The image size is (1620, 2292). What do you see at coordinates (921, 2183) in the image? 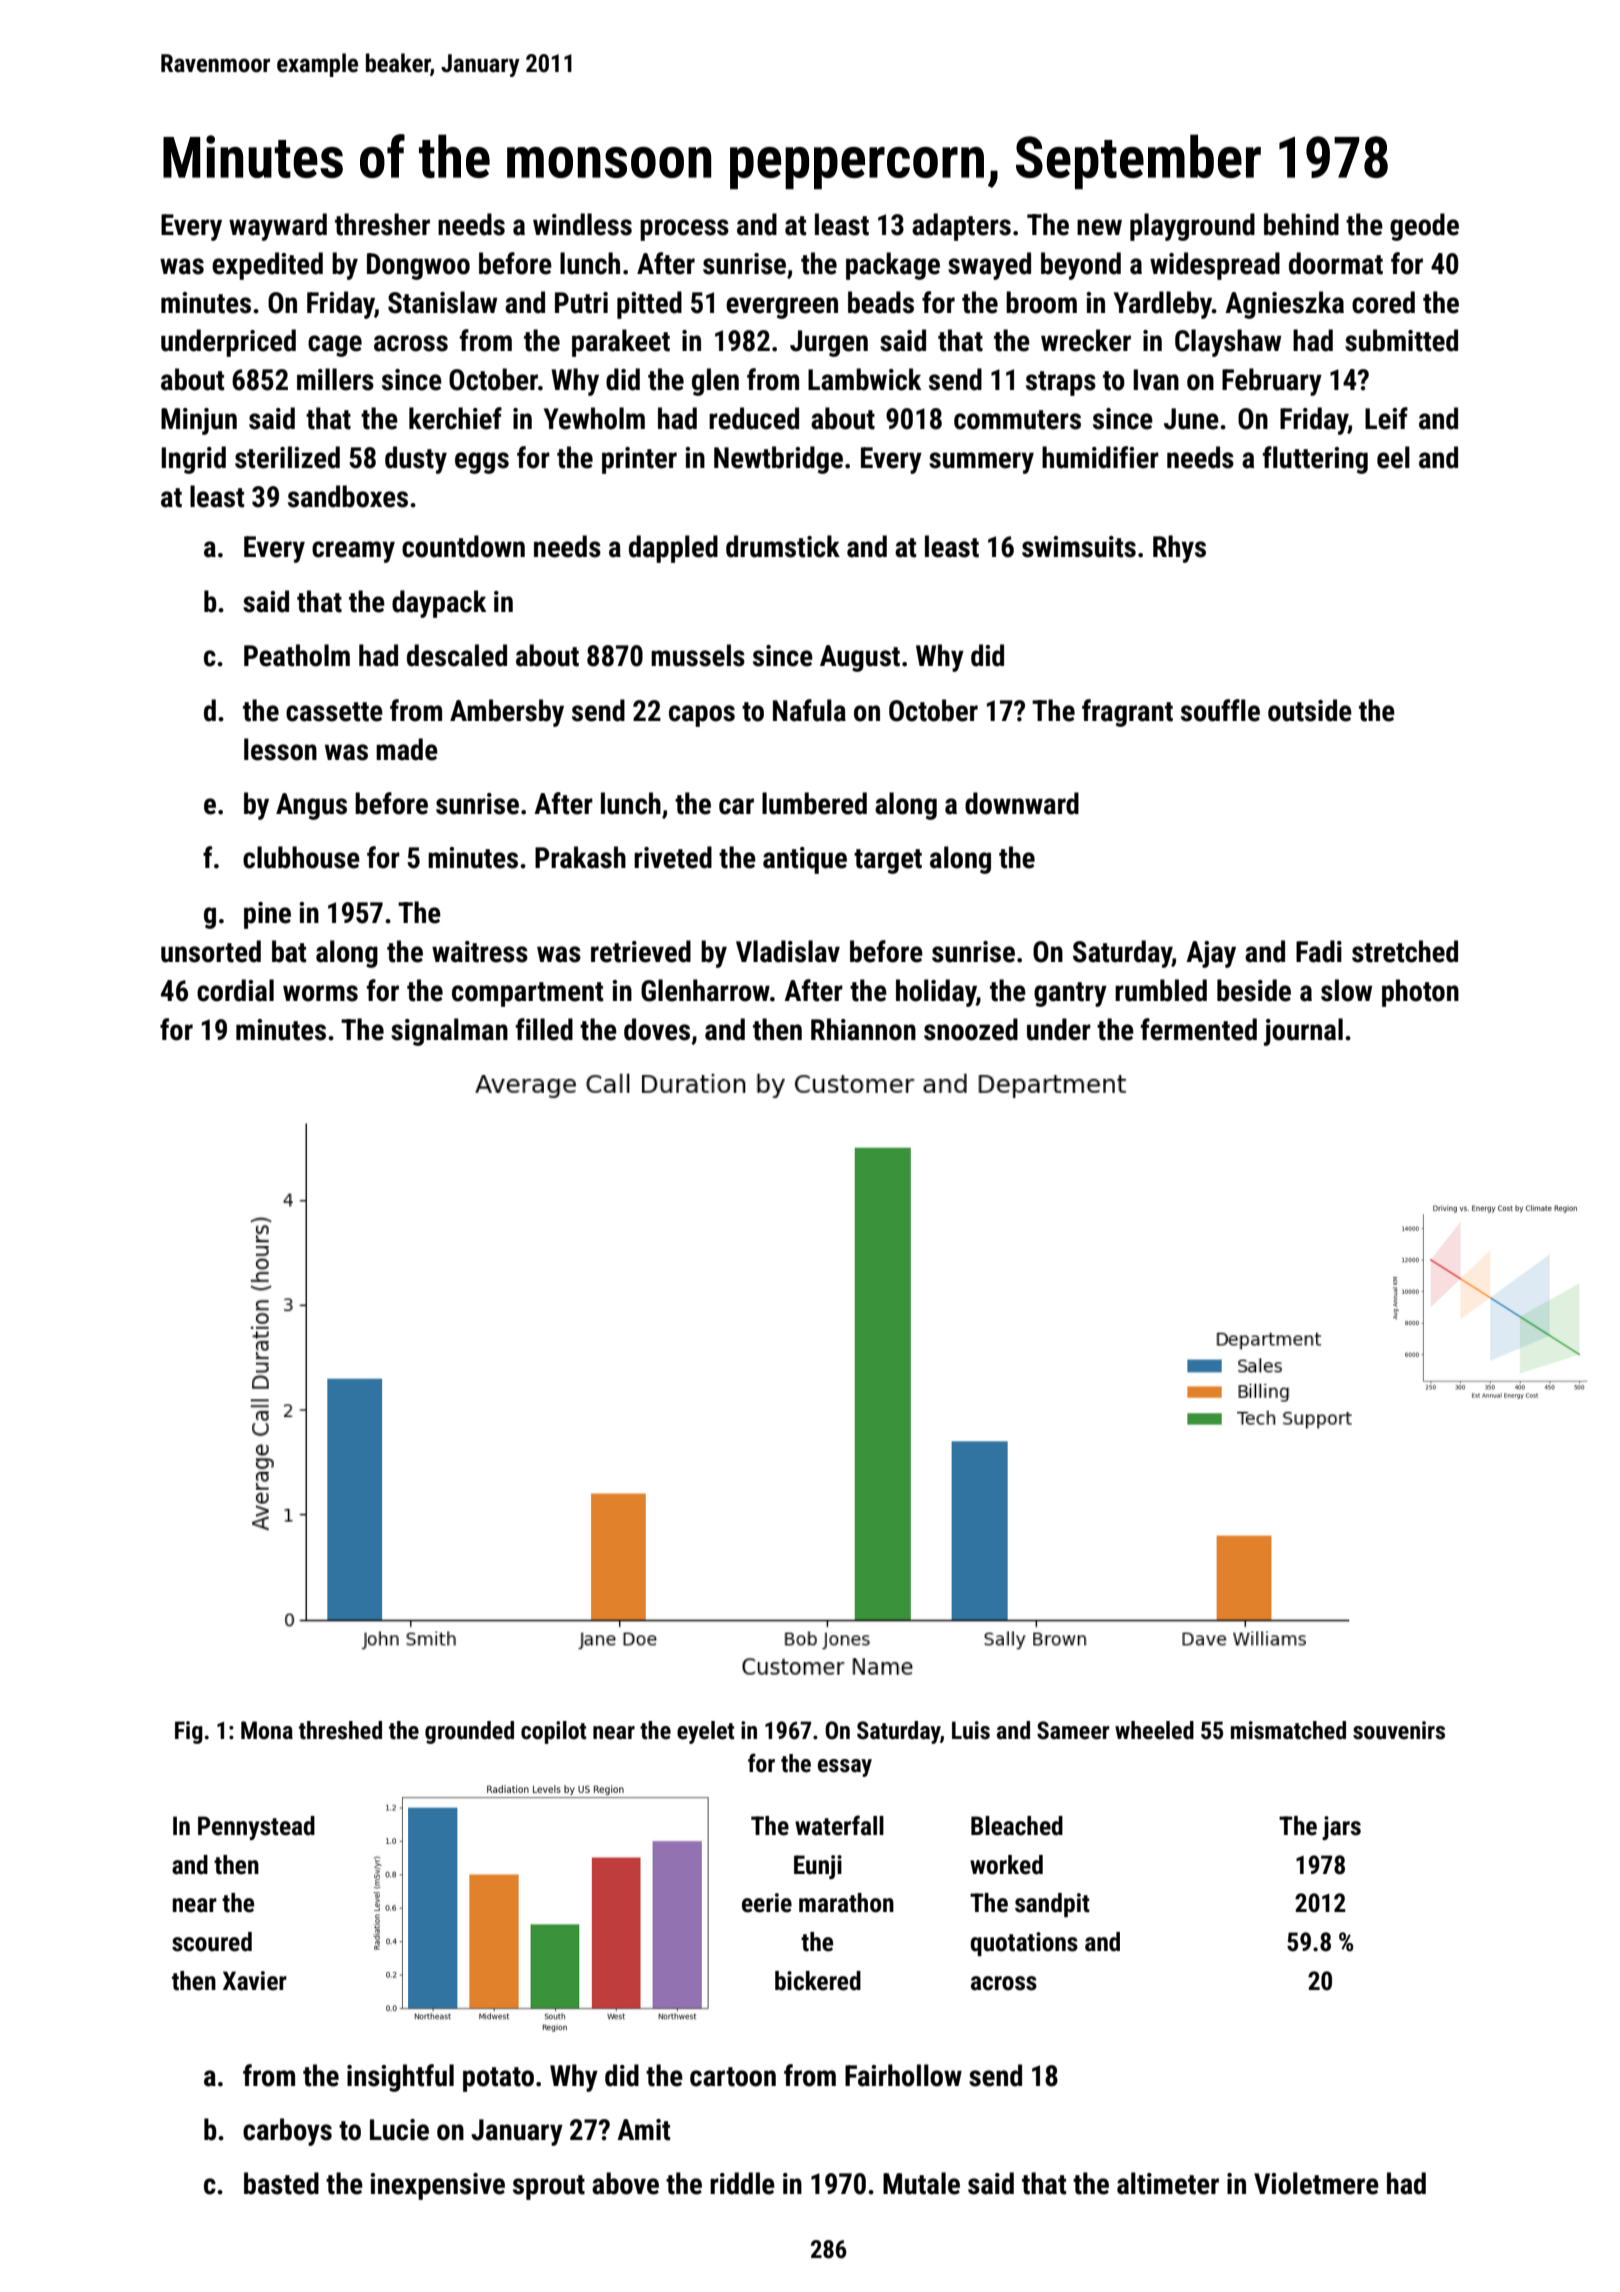
I see `Mutale` at bounding box center [921, 2183].
